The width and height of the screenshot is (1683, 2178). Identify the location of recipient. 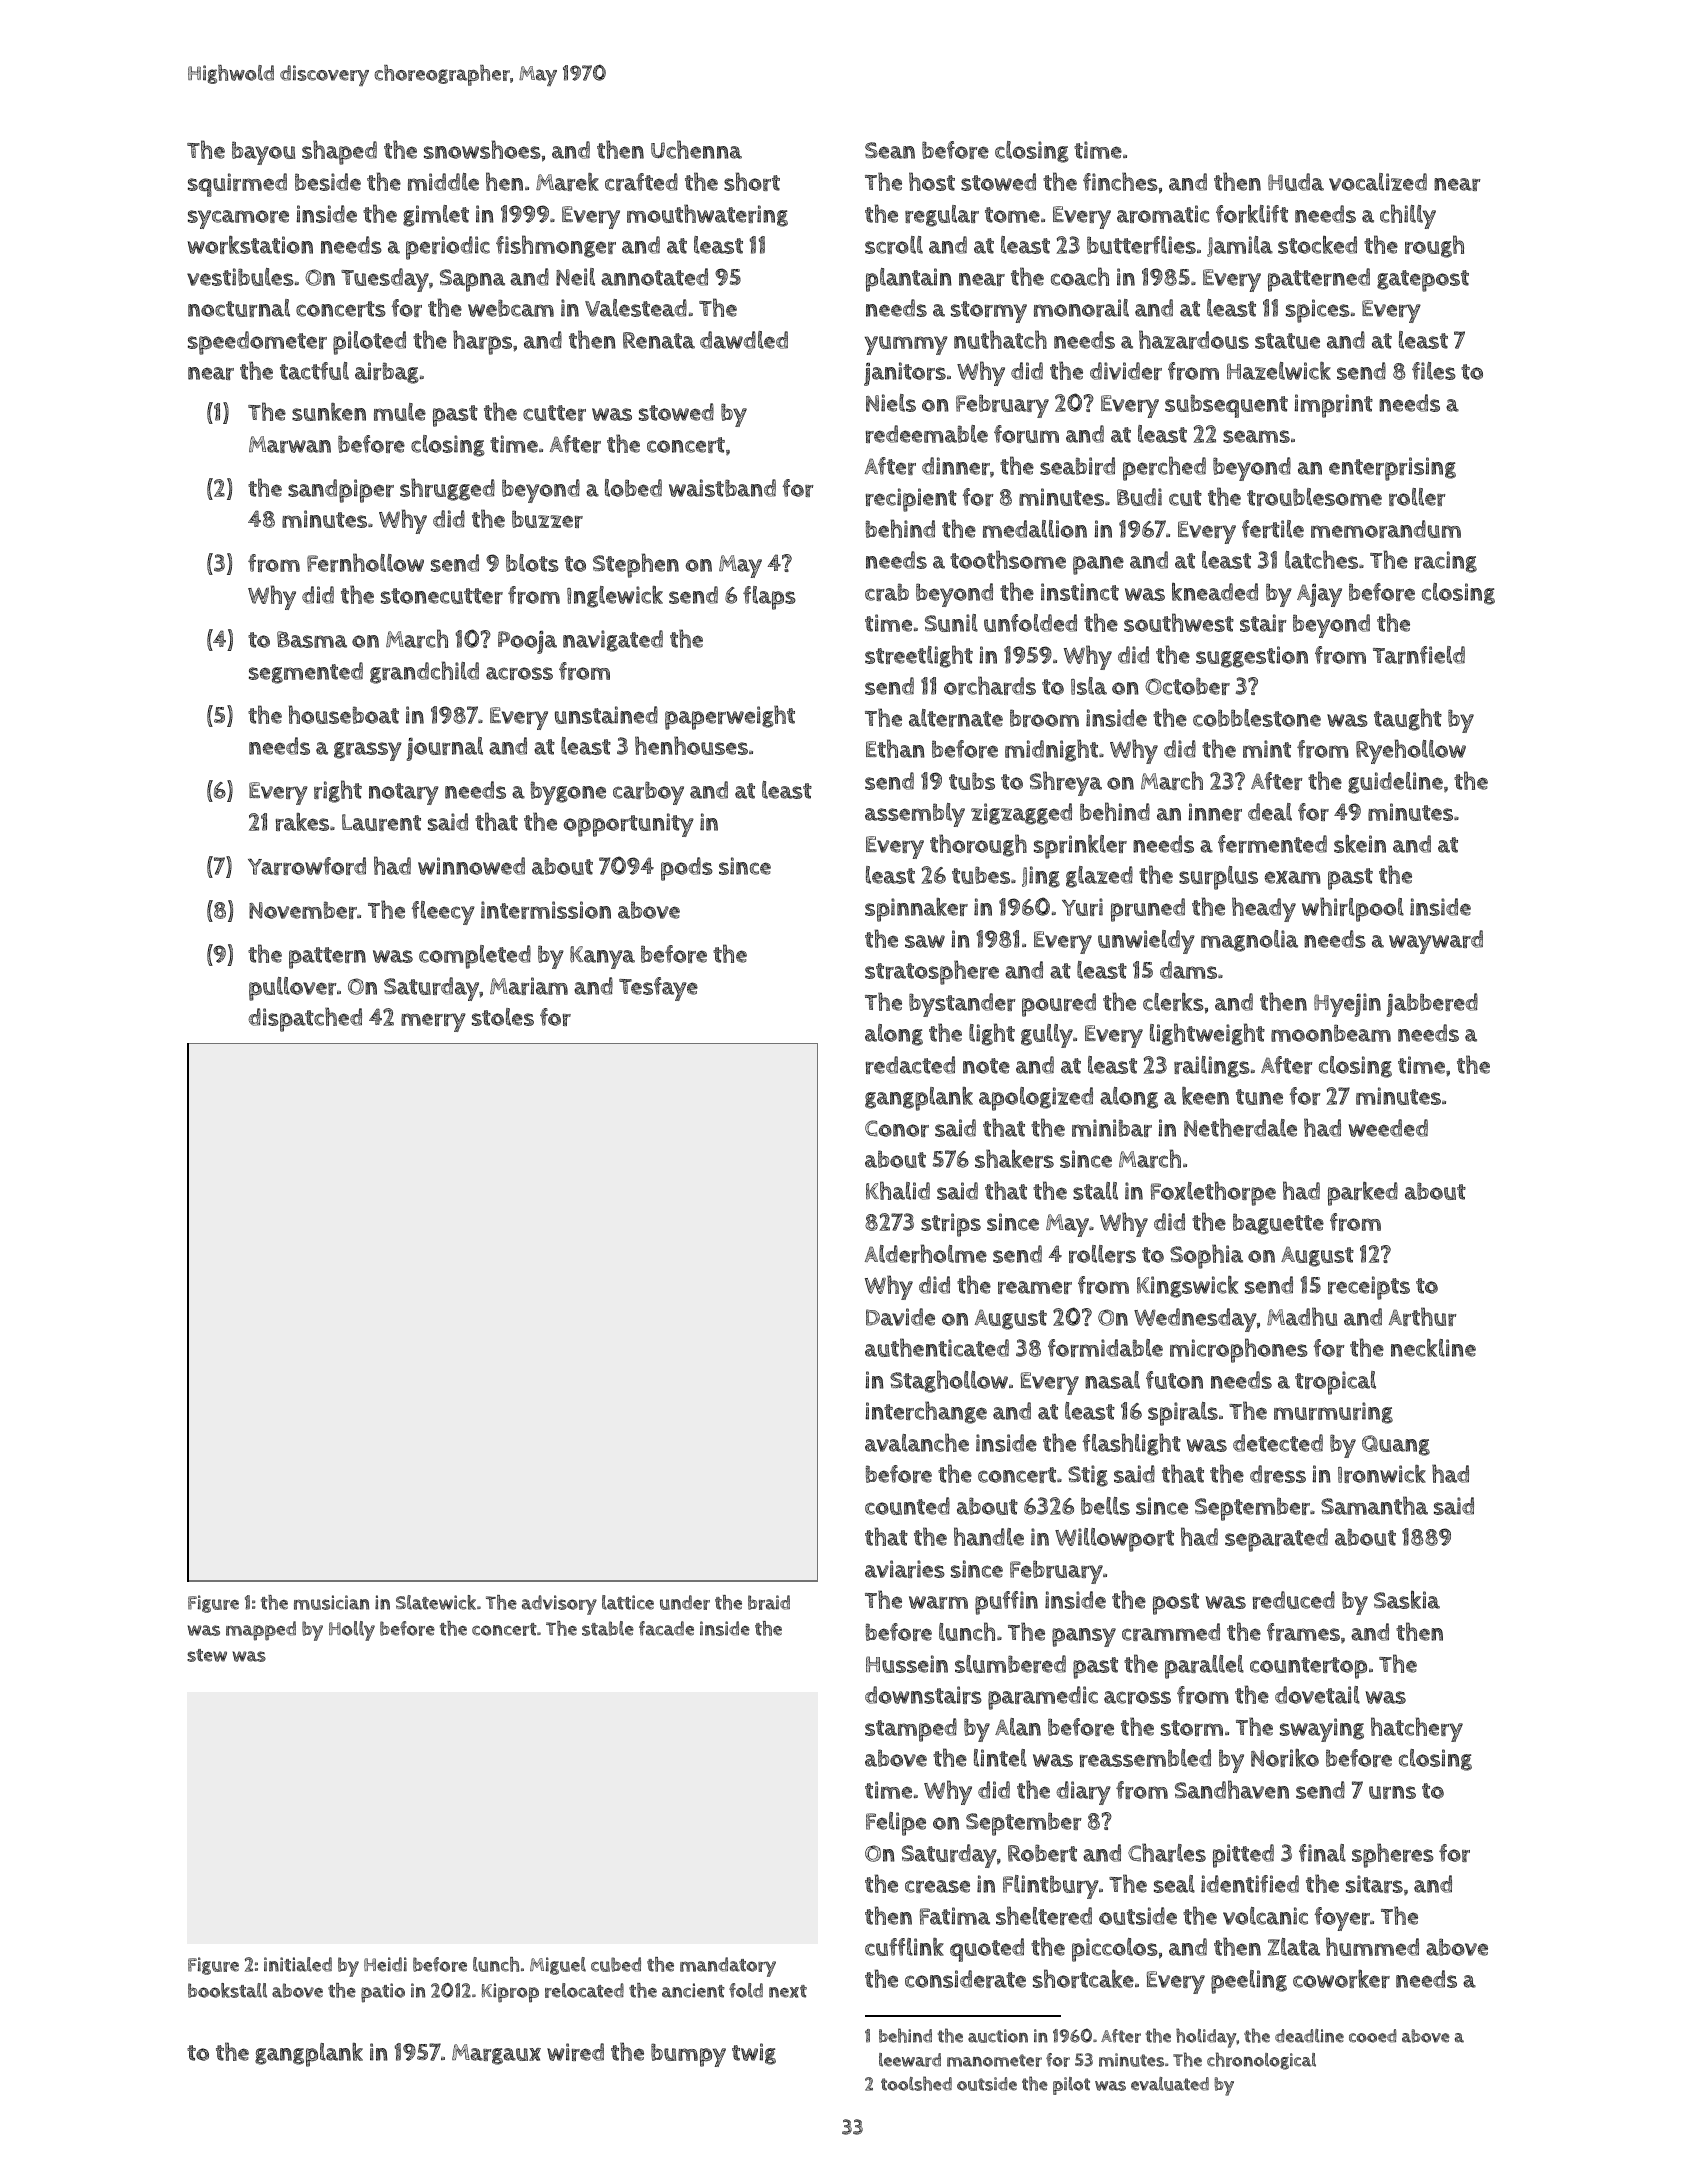
(911, 500).
